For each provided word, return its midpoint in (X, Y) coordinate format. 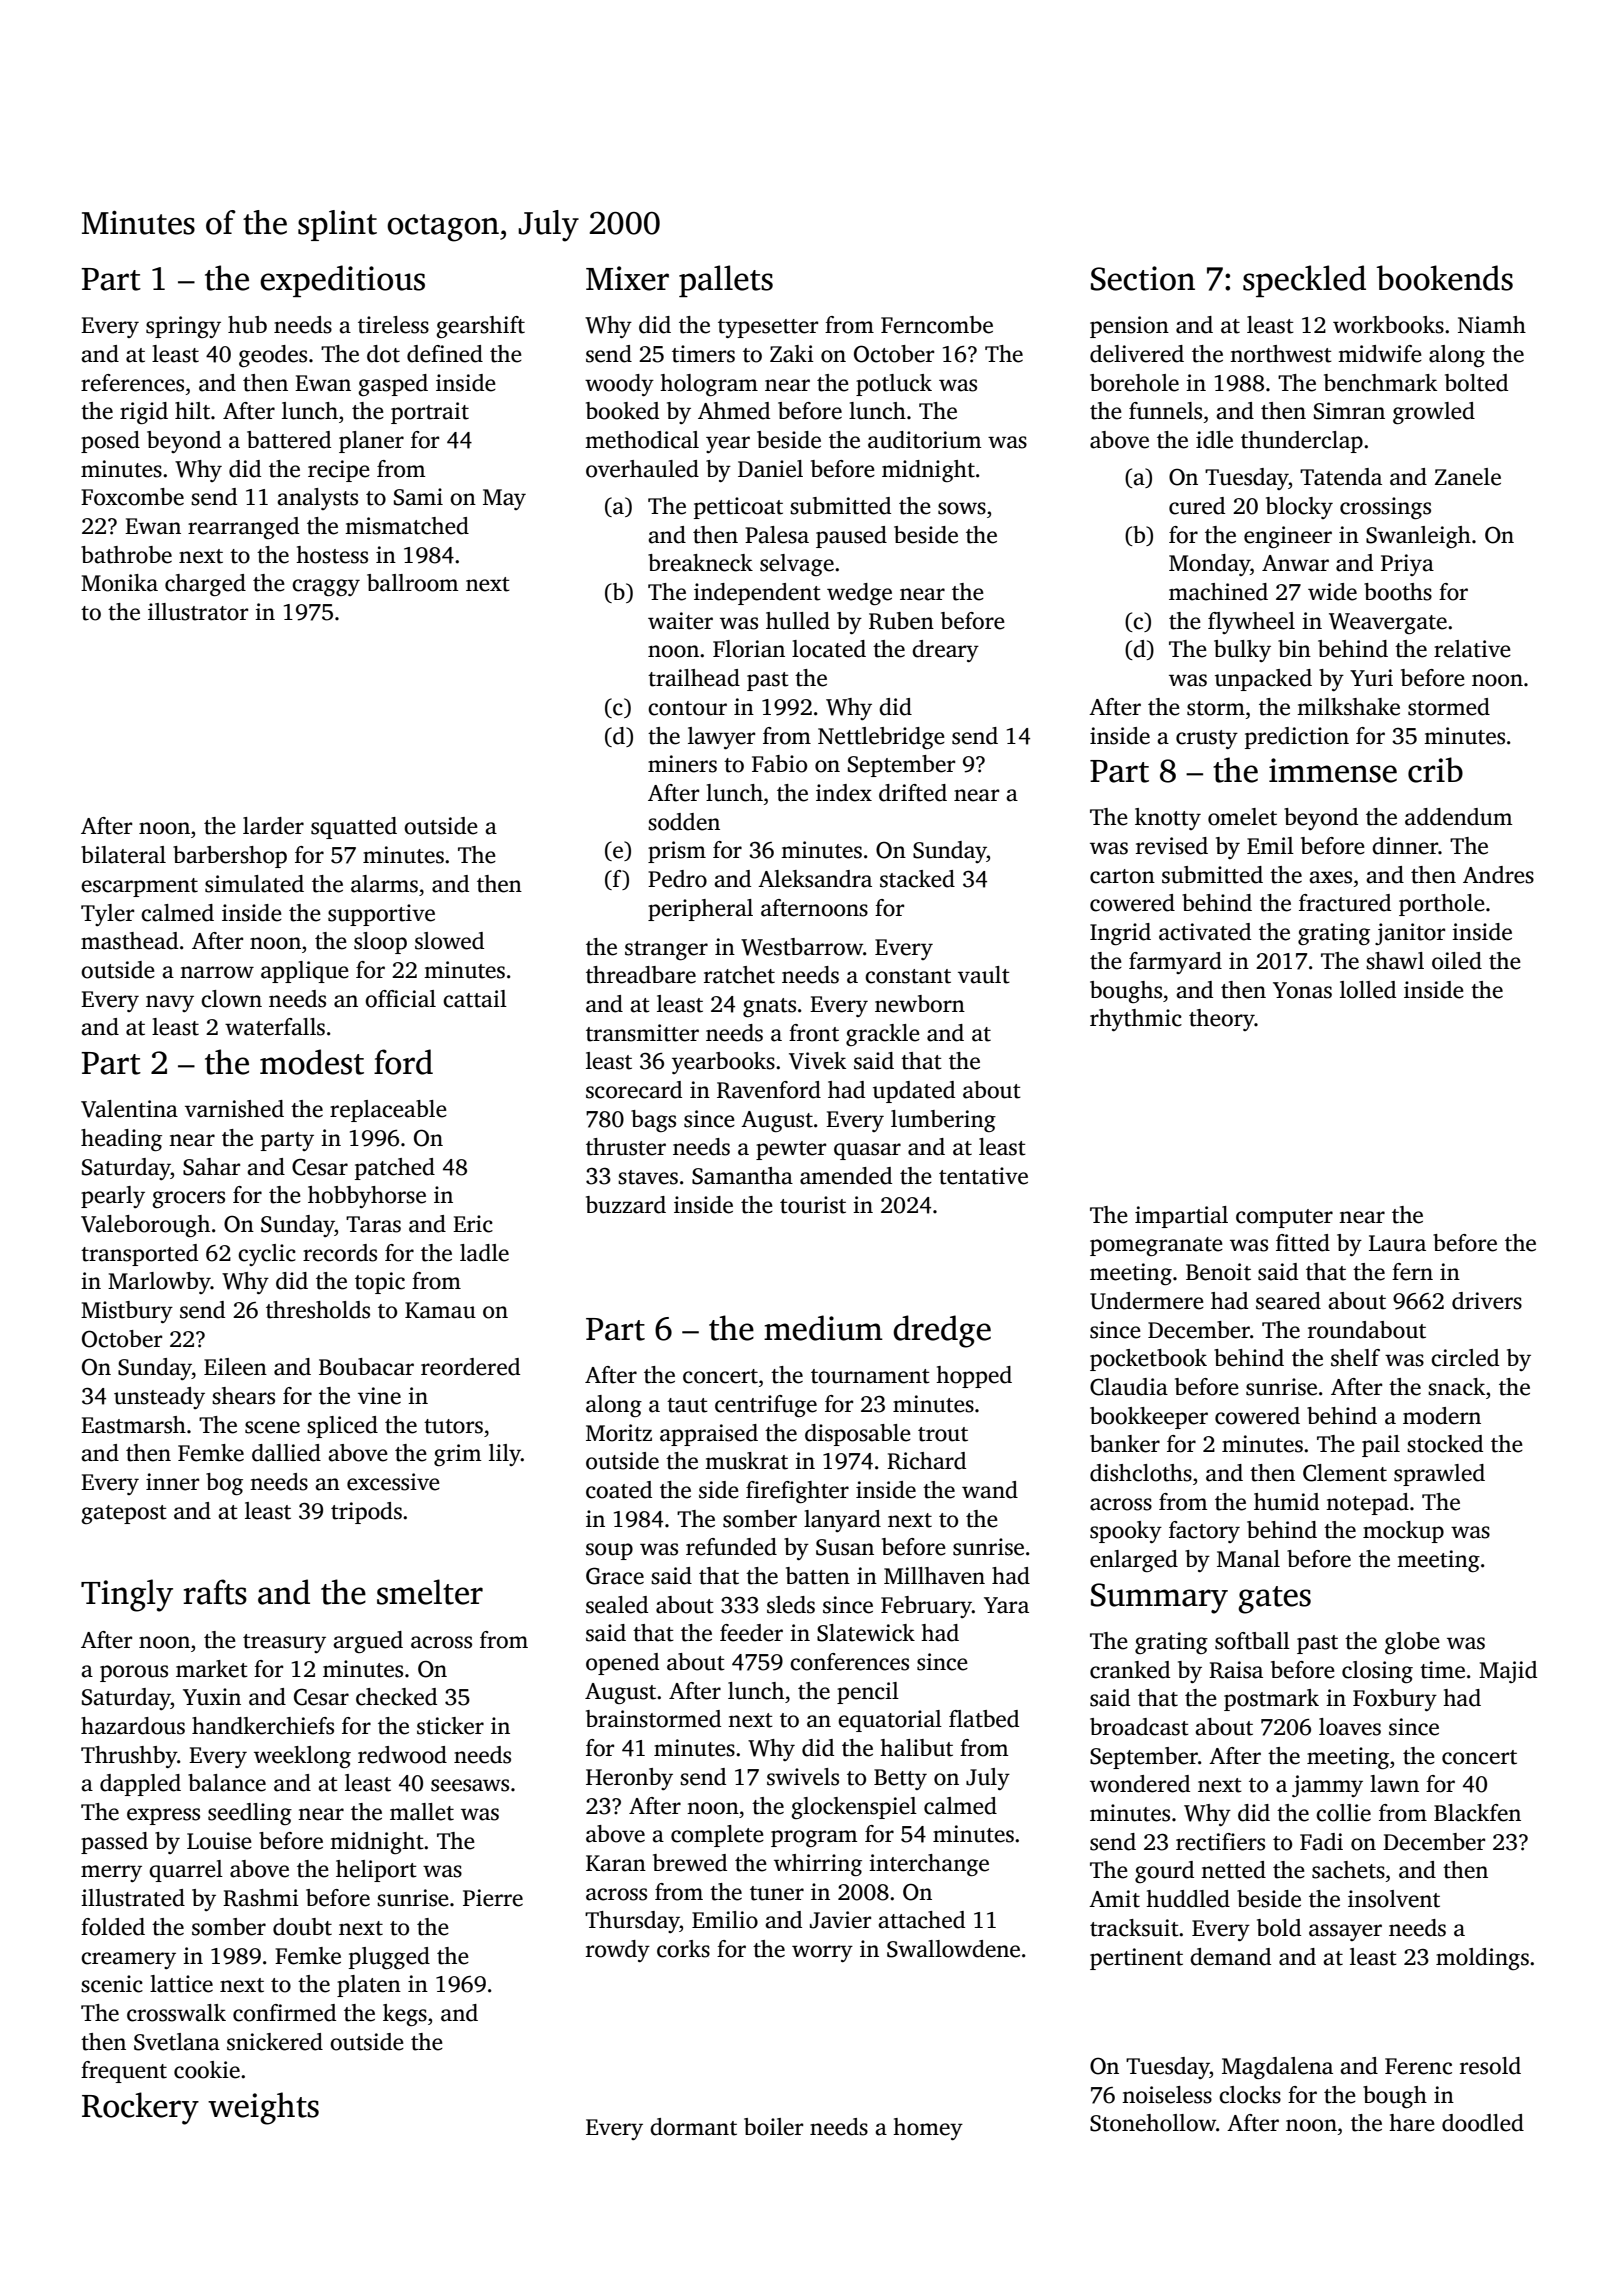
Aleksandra (815, 879)
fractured (1345, 903)
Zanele (1468, 477)
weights (263, 2108)
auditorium (925, 440)
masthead (129, 941)
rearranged (243, 528)
